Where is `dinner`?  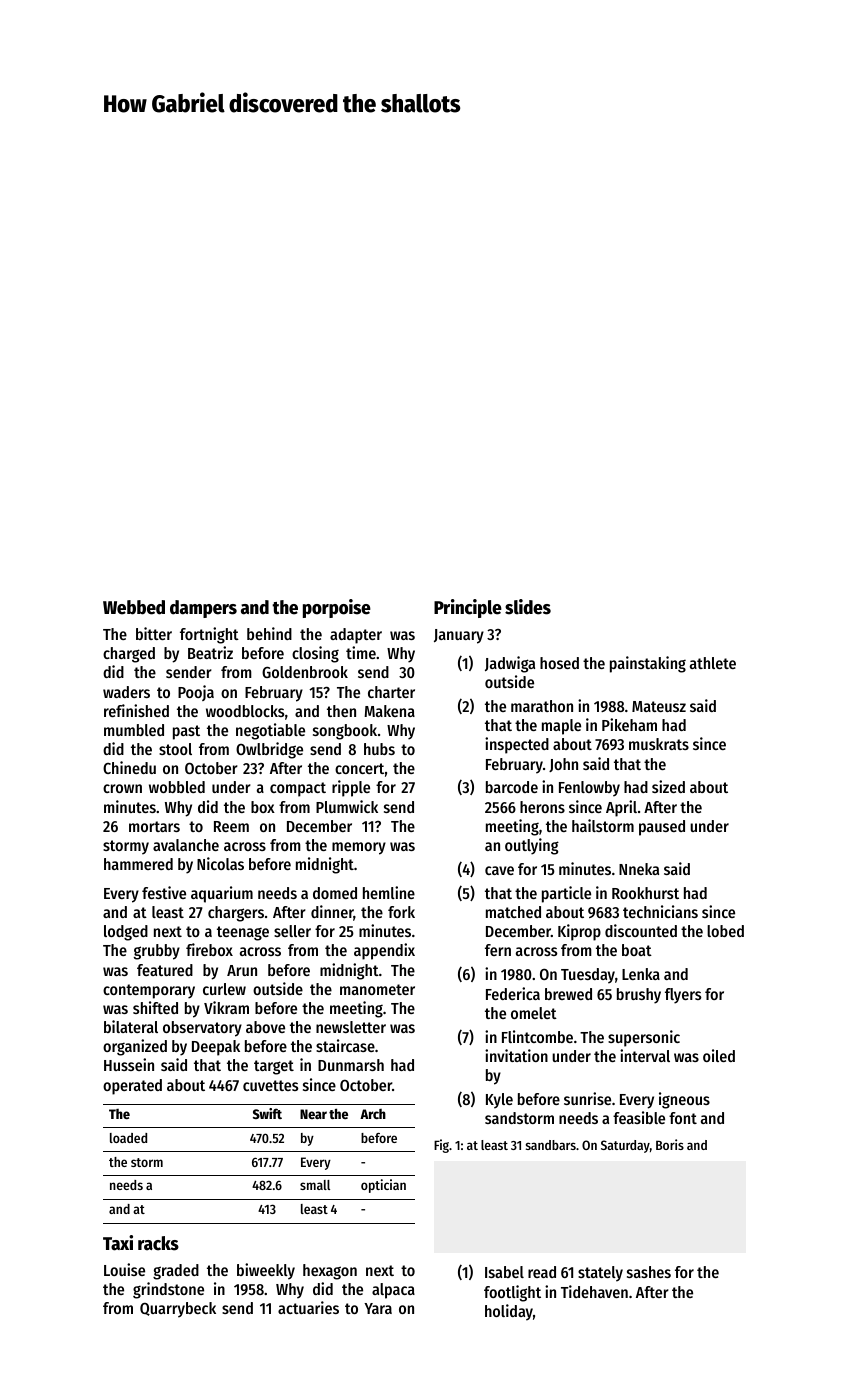 dinner is located at coordinates (332, 913).
